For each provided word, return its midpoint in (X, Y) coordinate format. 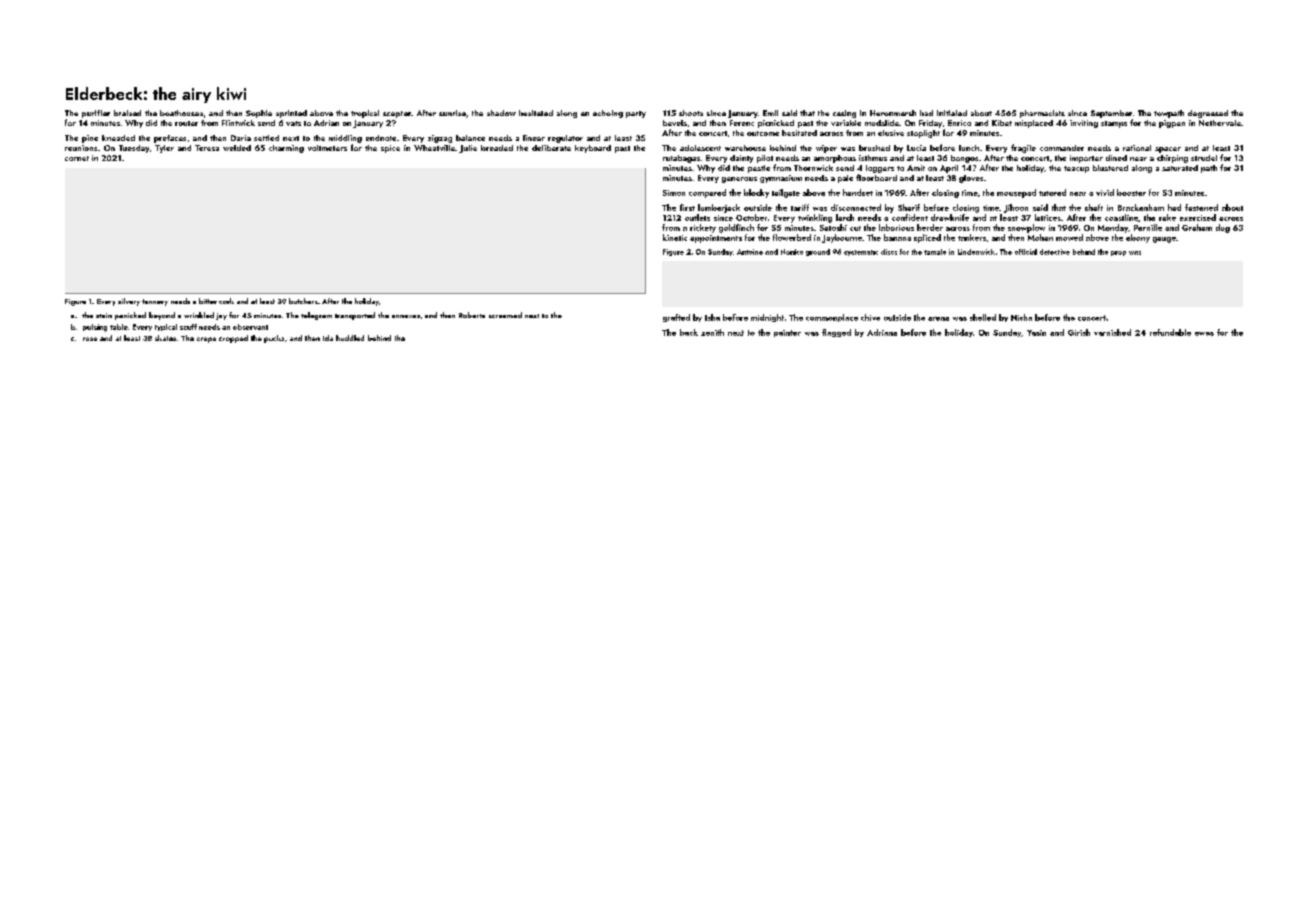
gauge (1164, 240)
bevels (675, 123)
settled (266, 138)
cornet (77, 158)
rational (1137, 148)
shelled (983, 317)
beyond (162, 316)
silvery (129, 302)
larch (845, 217)
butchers (303, 301)
